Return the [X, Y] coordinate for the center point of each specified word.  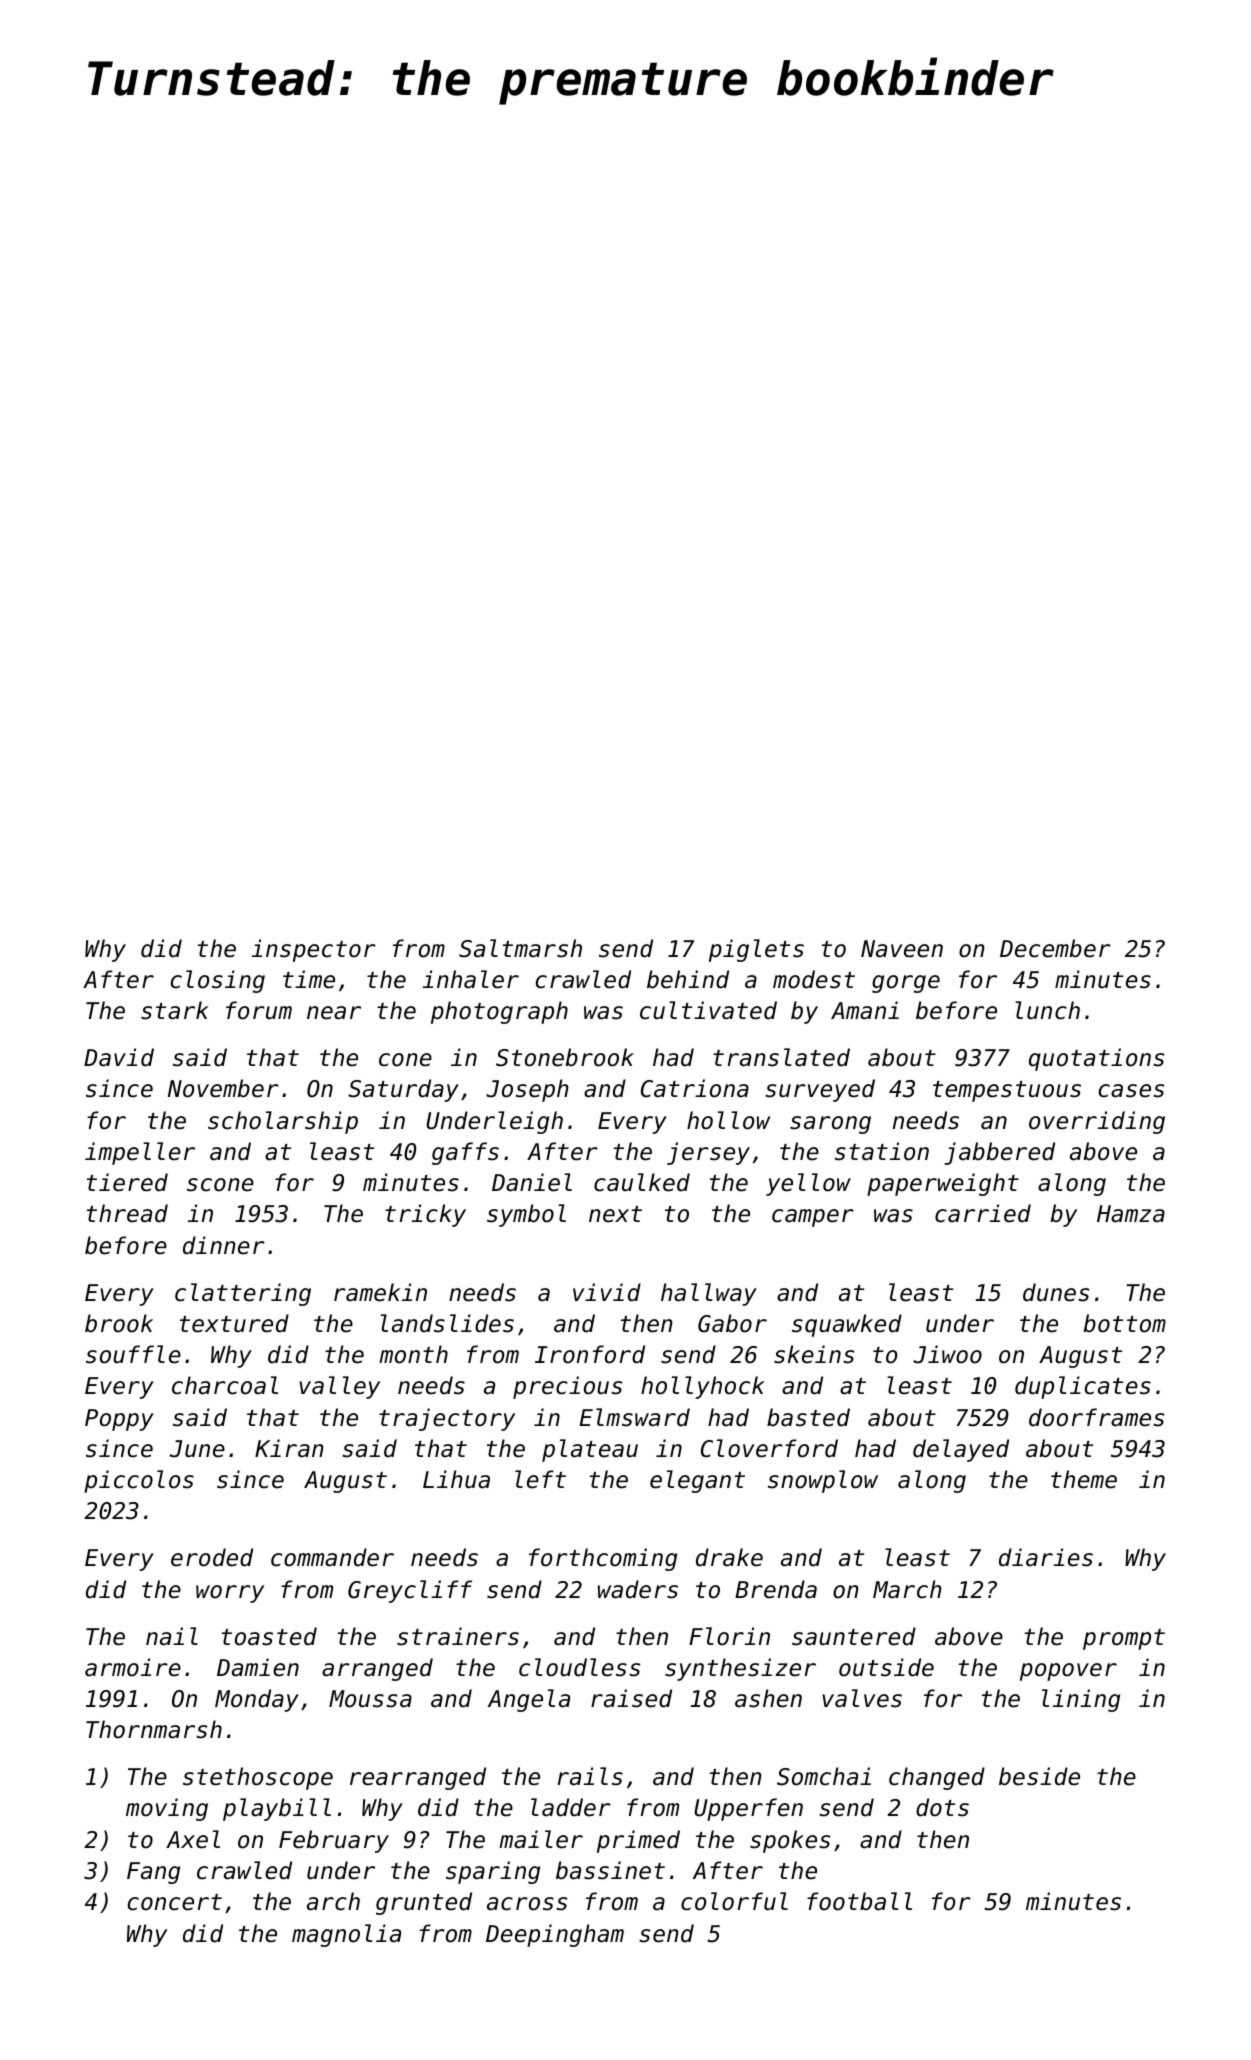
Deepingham [555, 1935]
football [859, 1901]
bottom [1125, 1323]
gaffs [465, 1153]
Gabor [732, 1323]
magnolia [346, 1935]
